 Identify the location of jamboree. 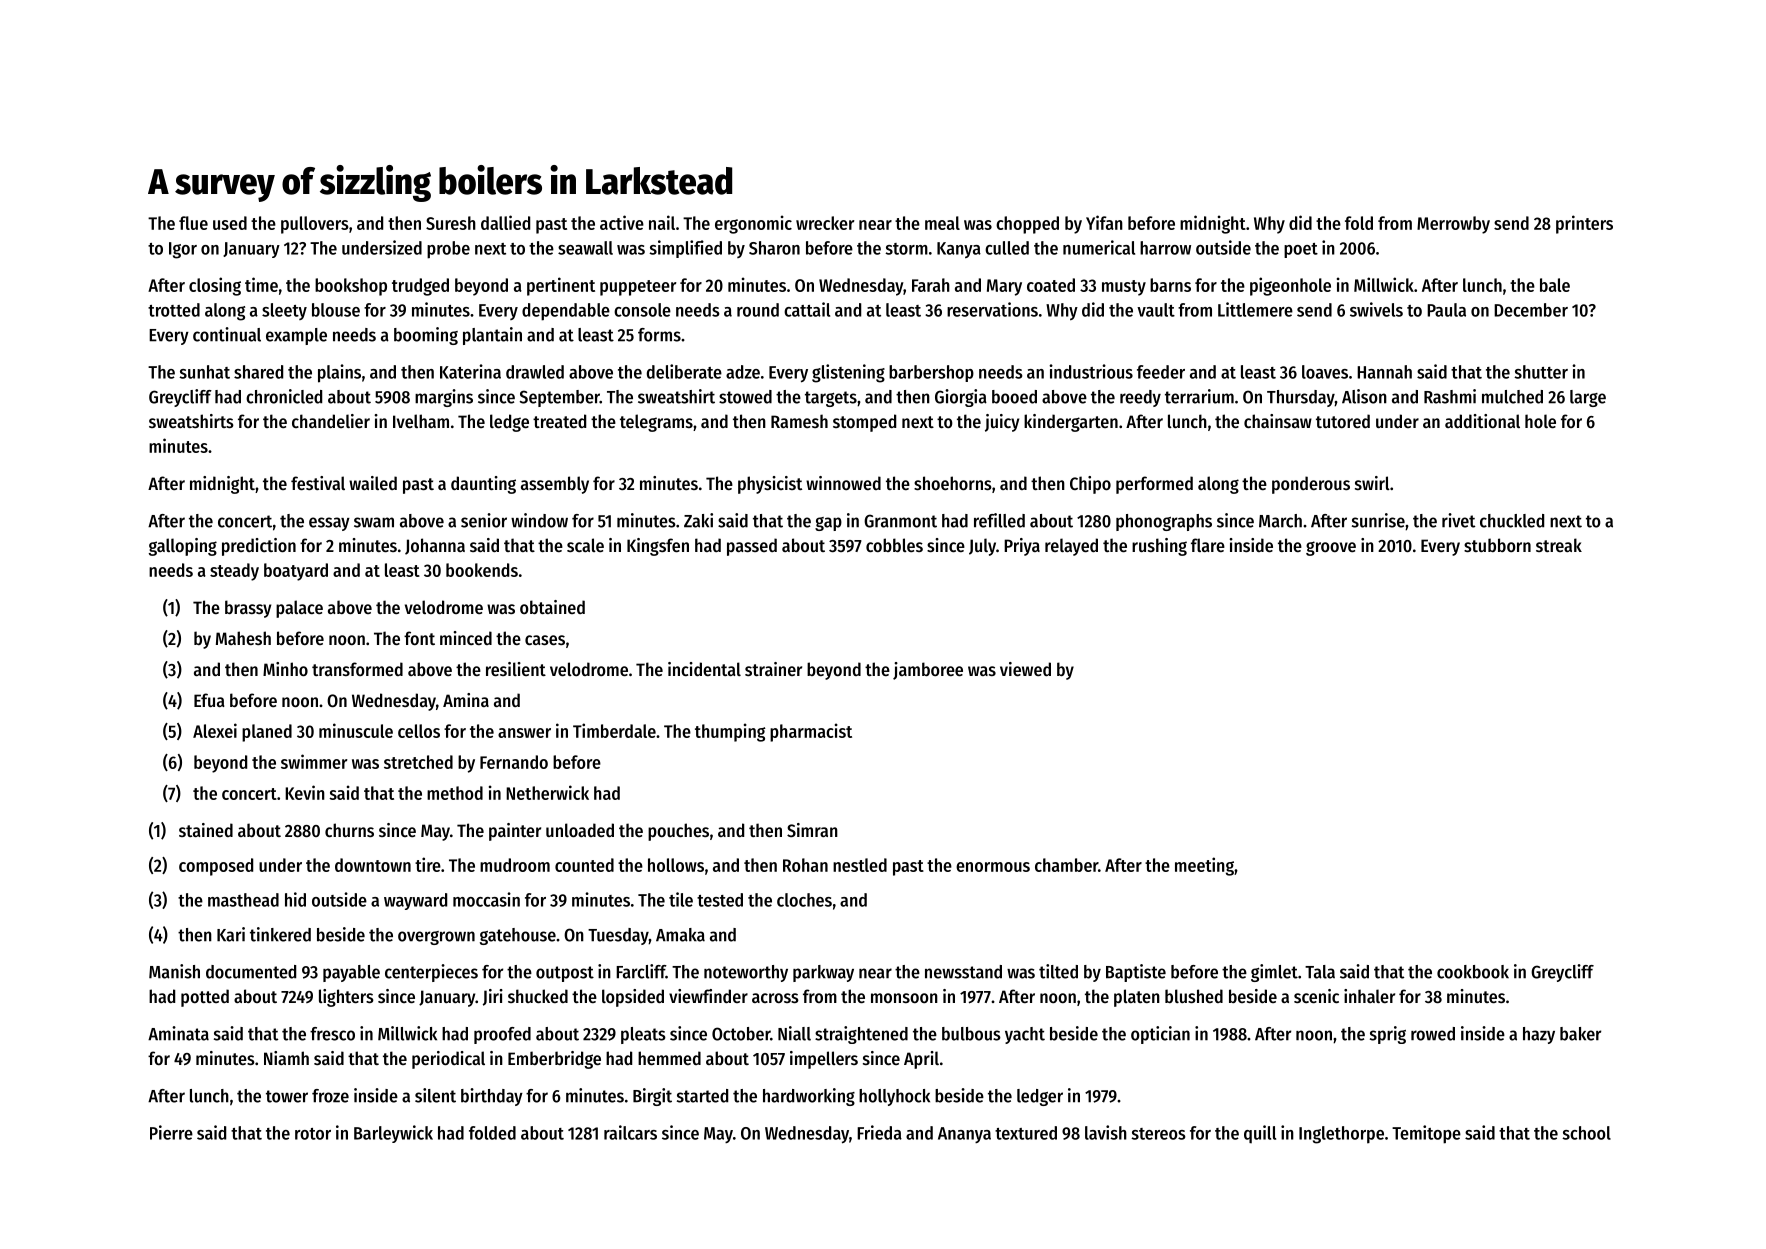
(928, 671).
